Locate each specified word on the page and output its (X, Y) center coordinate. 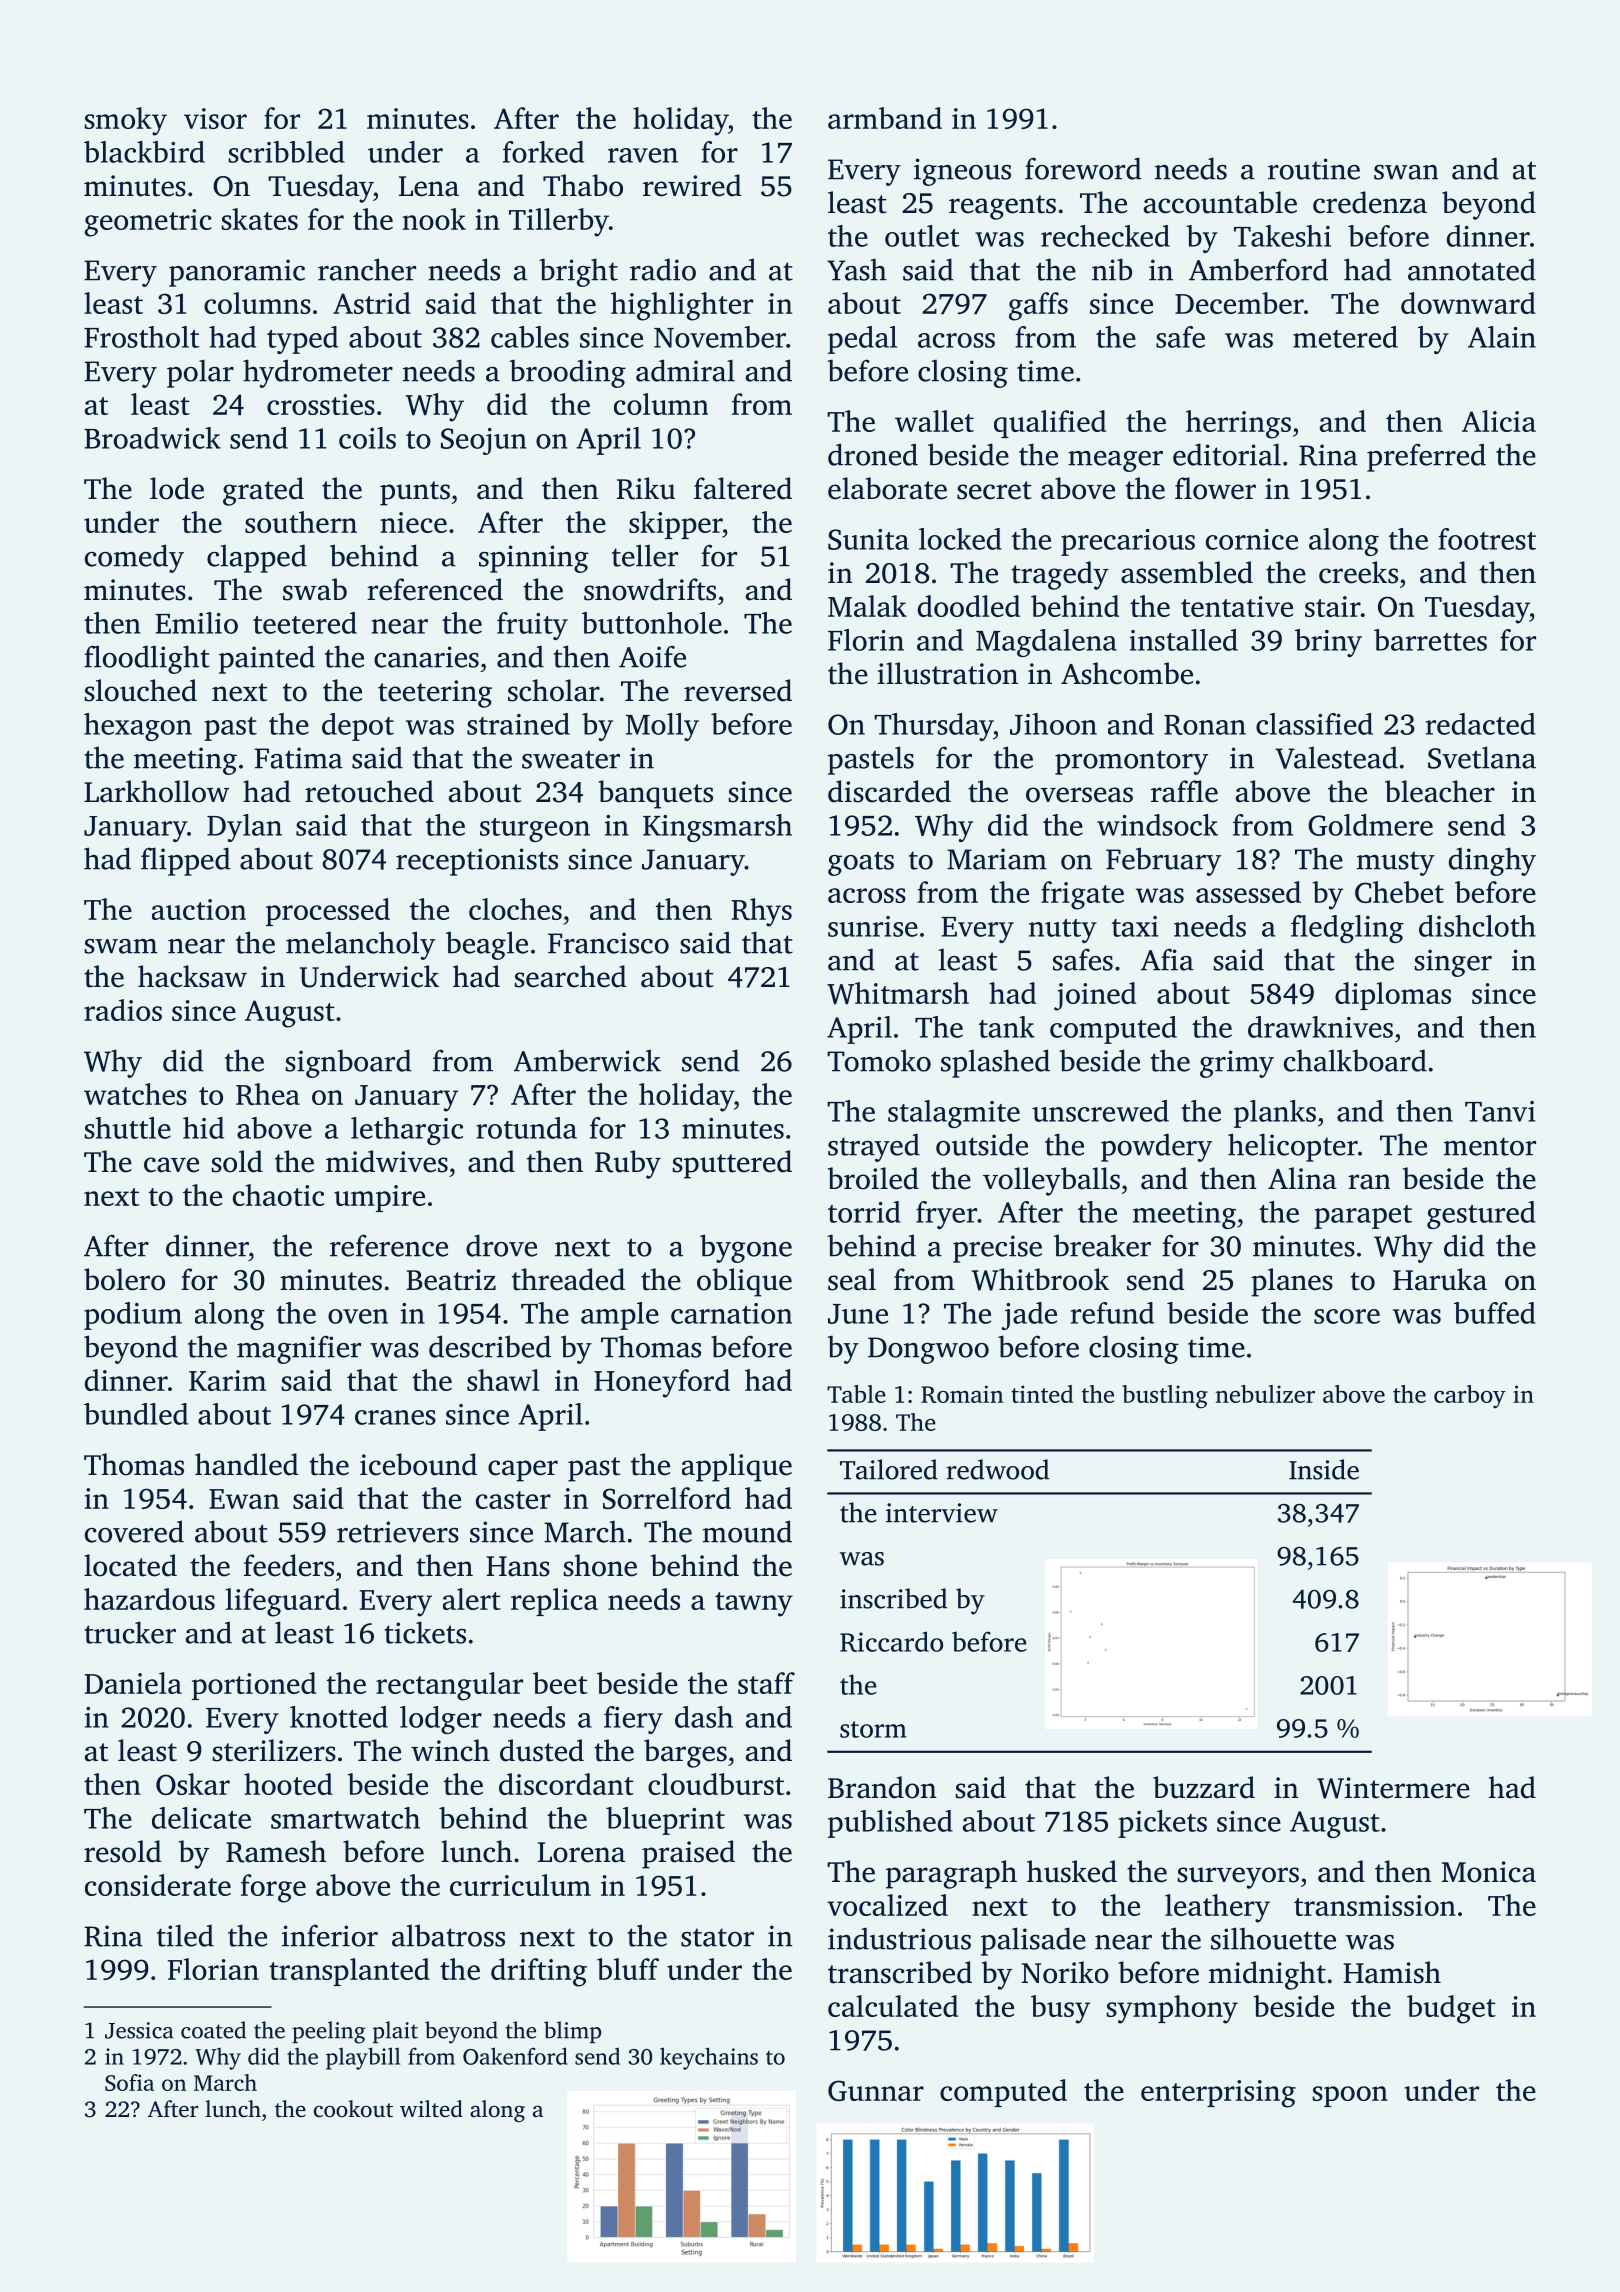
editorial (1227, 454)
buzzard (1204, 1787)
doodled (969, 606)
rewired (692, 185)
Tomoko (879, 1060)
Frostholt (141, 337)
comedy (134, 558)
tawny (754, 1604)
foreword (1083, 168)
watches (135, 1094)
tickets (425, 1632)
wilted (431, 2108)
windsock (1157, 825)
